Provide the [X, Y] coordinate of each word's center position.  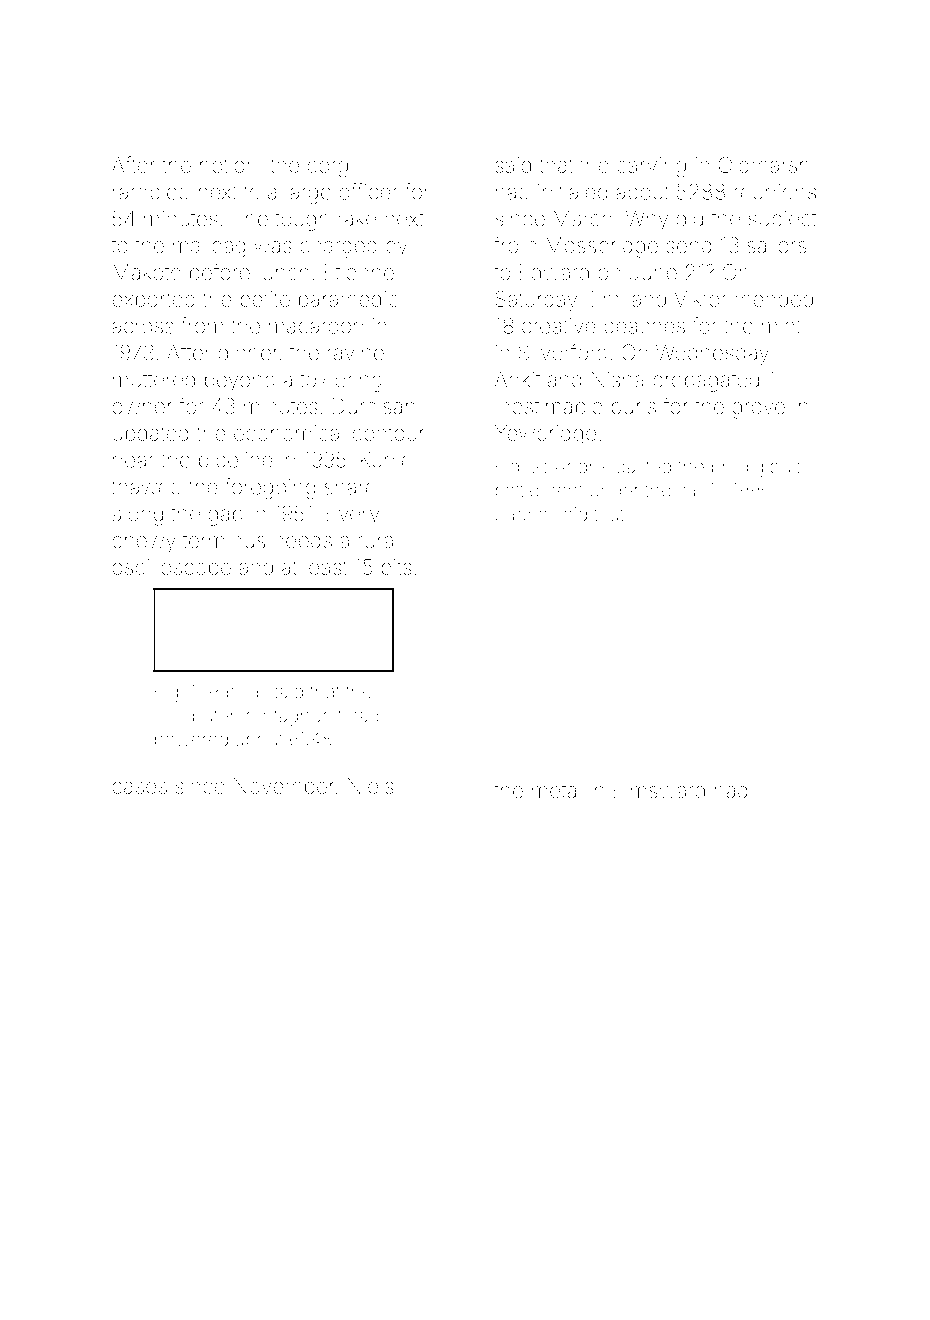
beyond [240, 382]
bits [396, 567]
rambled [151, 192]
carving [651, 167]
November [284, 786]
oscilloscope [171, 569]
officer [368, 191]
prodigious [756, 468]
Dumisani [376, 406]
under [614, 490]
